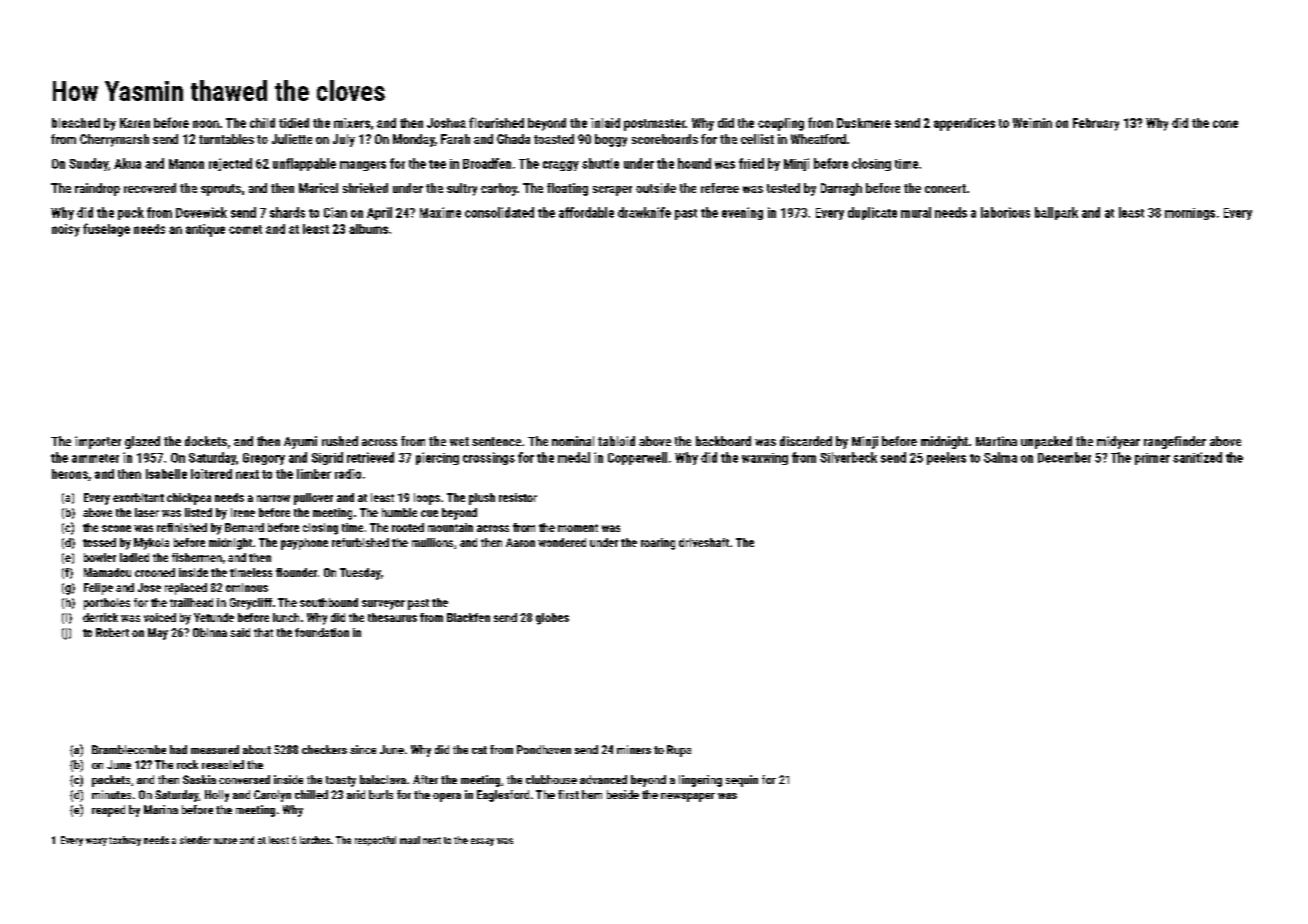 This page has height=924, width=1308. I want to click on Marina, so click(161, 809).
